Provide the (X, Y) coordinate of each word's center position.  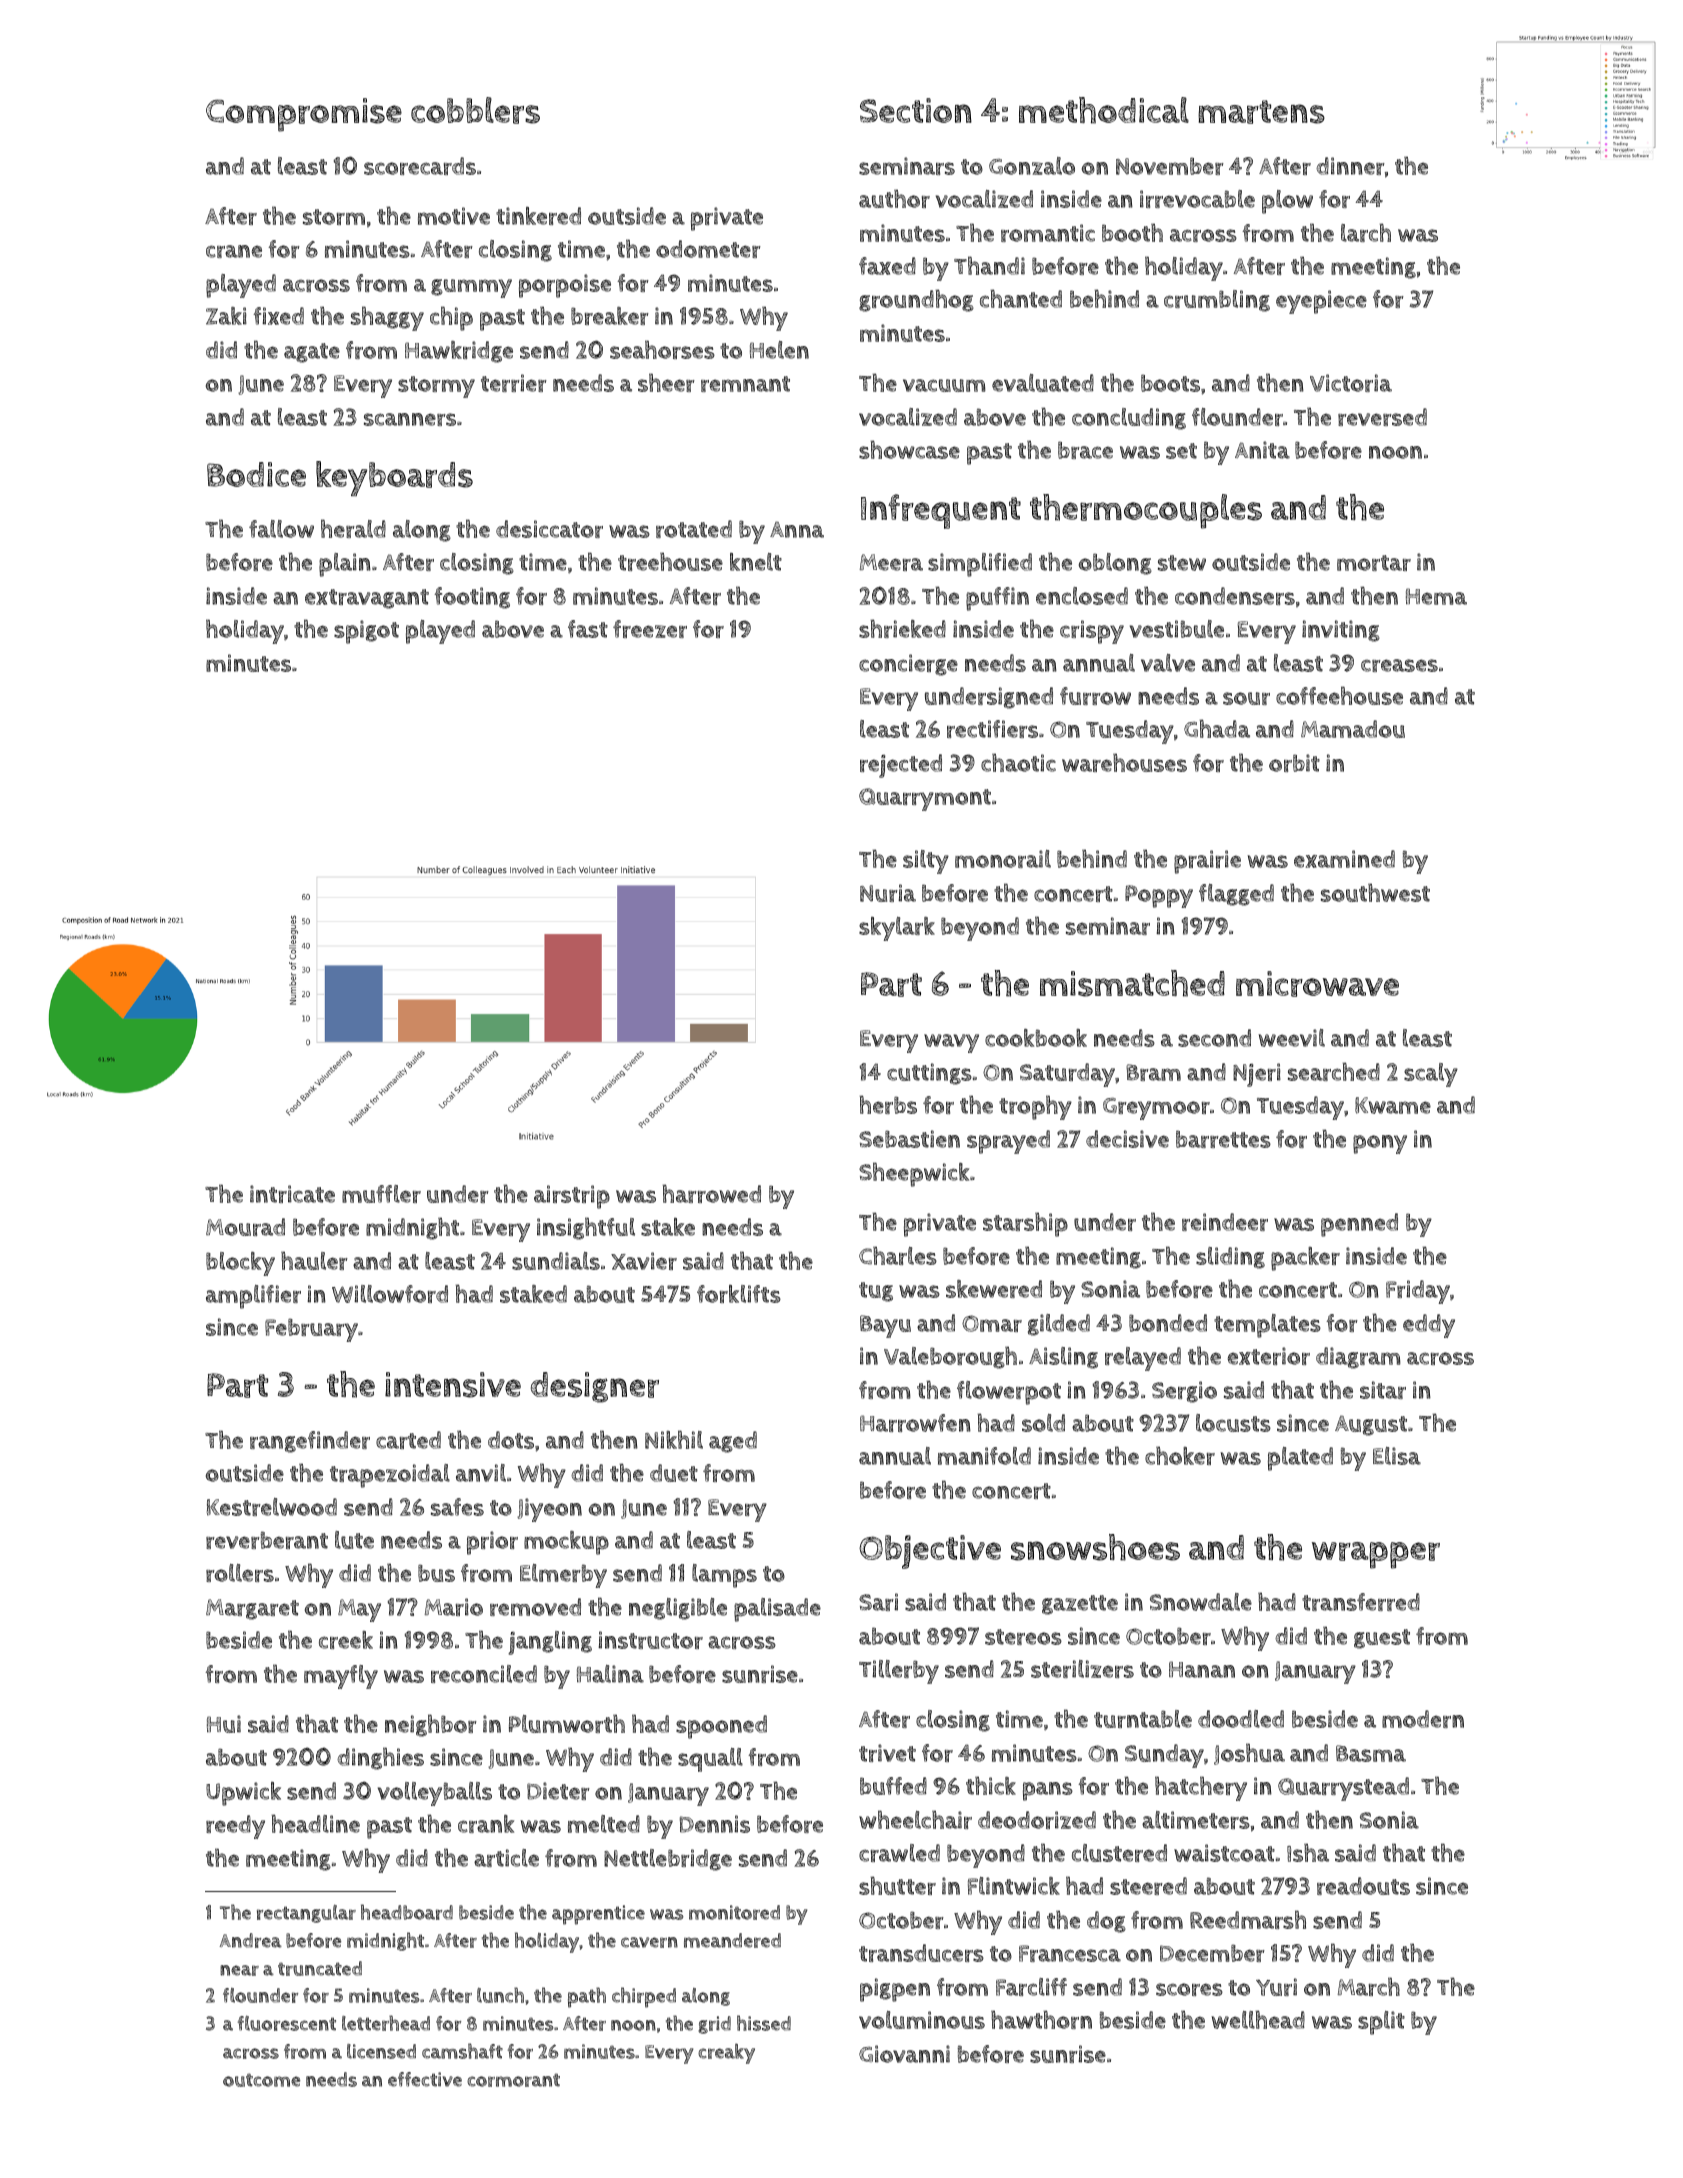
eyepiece (1321, 302)
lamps (724, 1576)
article (506, 1858)
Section (916, 110)
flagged (1236, 895)
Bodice (256, 474)
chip (451, 318)
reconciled (484, 1674)
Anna (797, 529)
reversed (1382, 417)
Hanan (1202, 1669)
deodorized (1037, 1820)
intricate (292, 1194)
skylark (897, 929)
